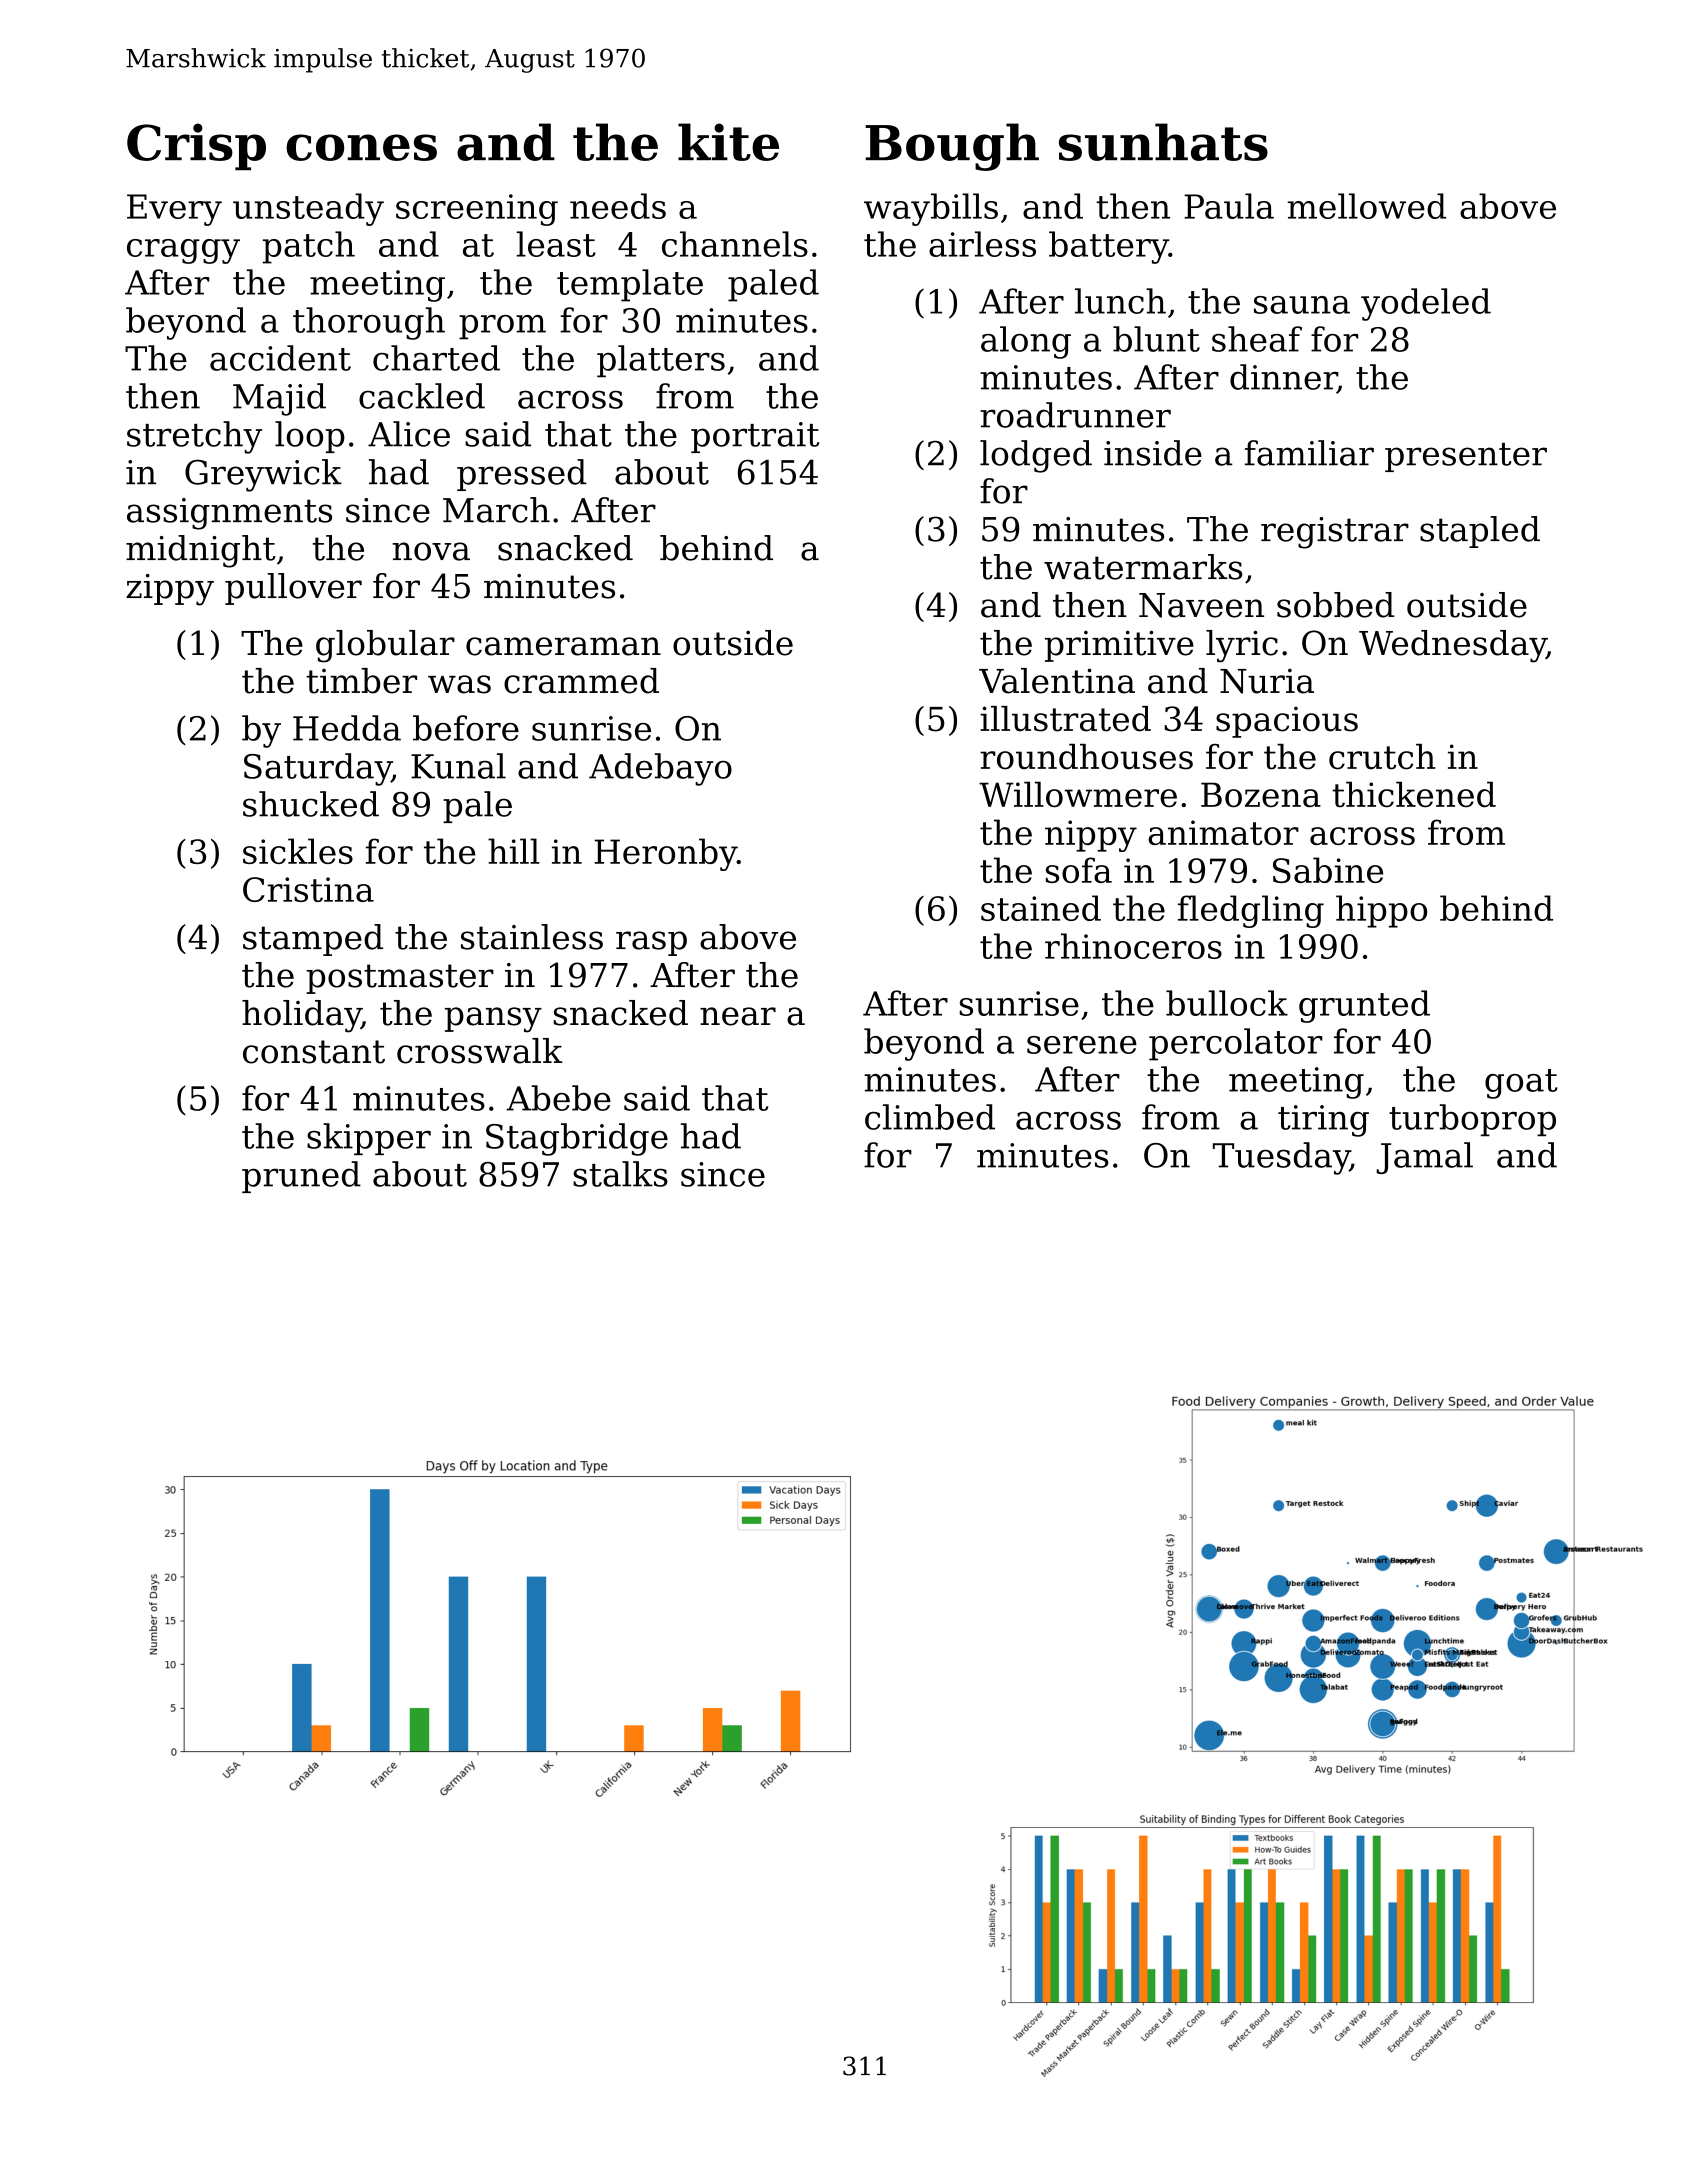 The image size is (1683, 2178). I want to click on constant, so click(314, 1052).
